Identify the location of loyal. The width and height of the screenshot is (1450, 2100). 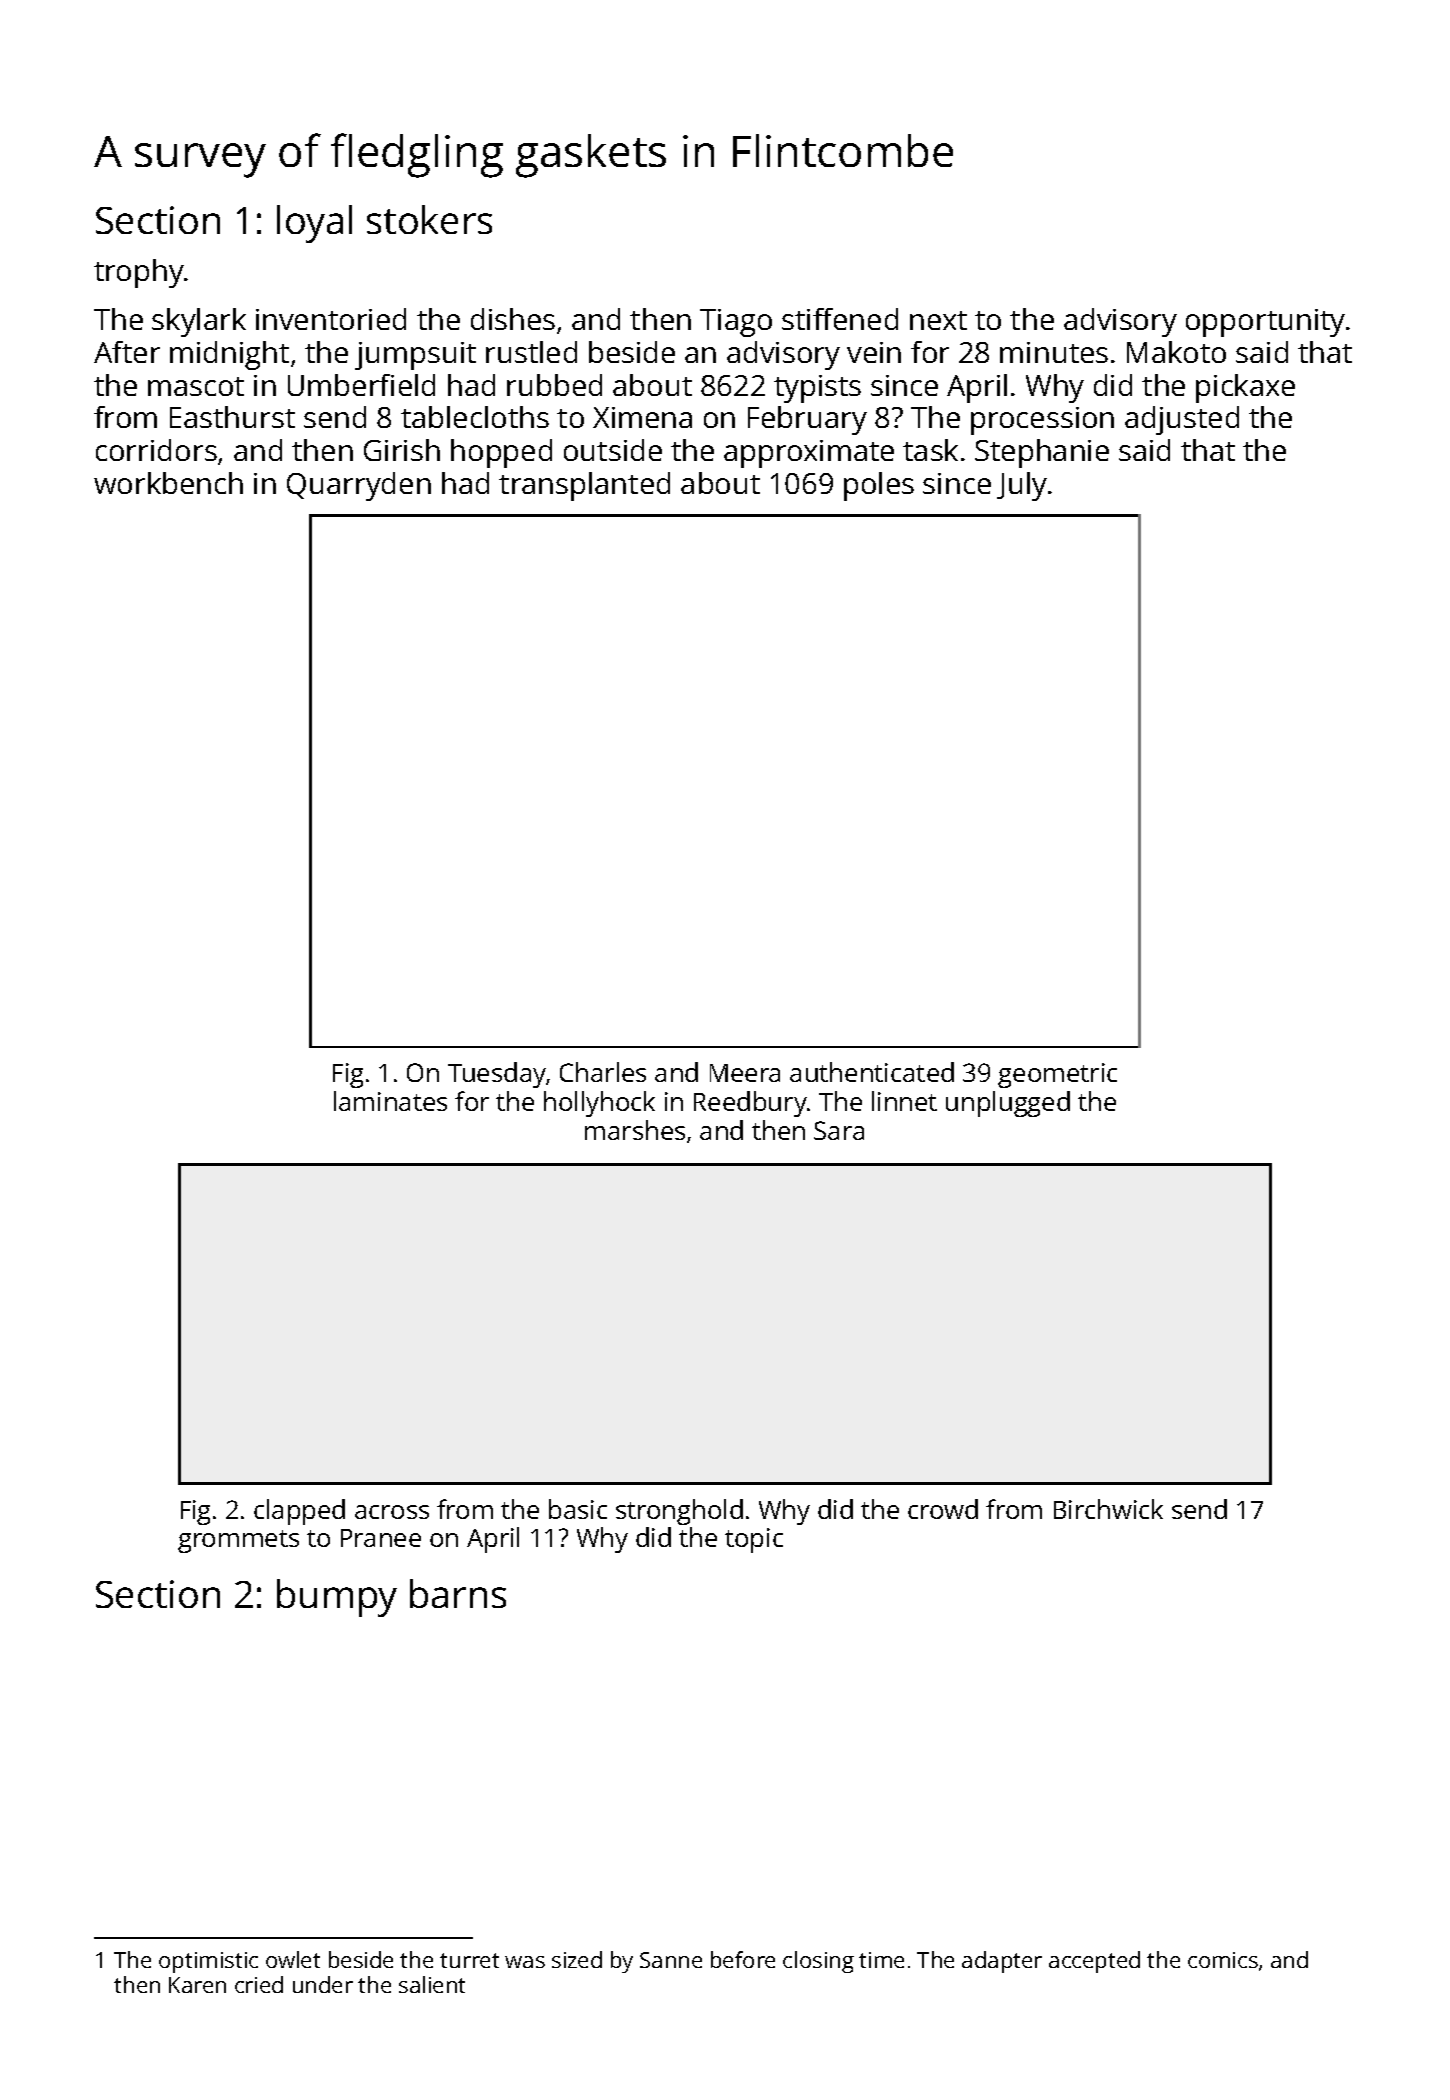
(314, 224).
